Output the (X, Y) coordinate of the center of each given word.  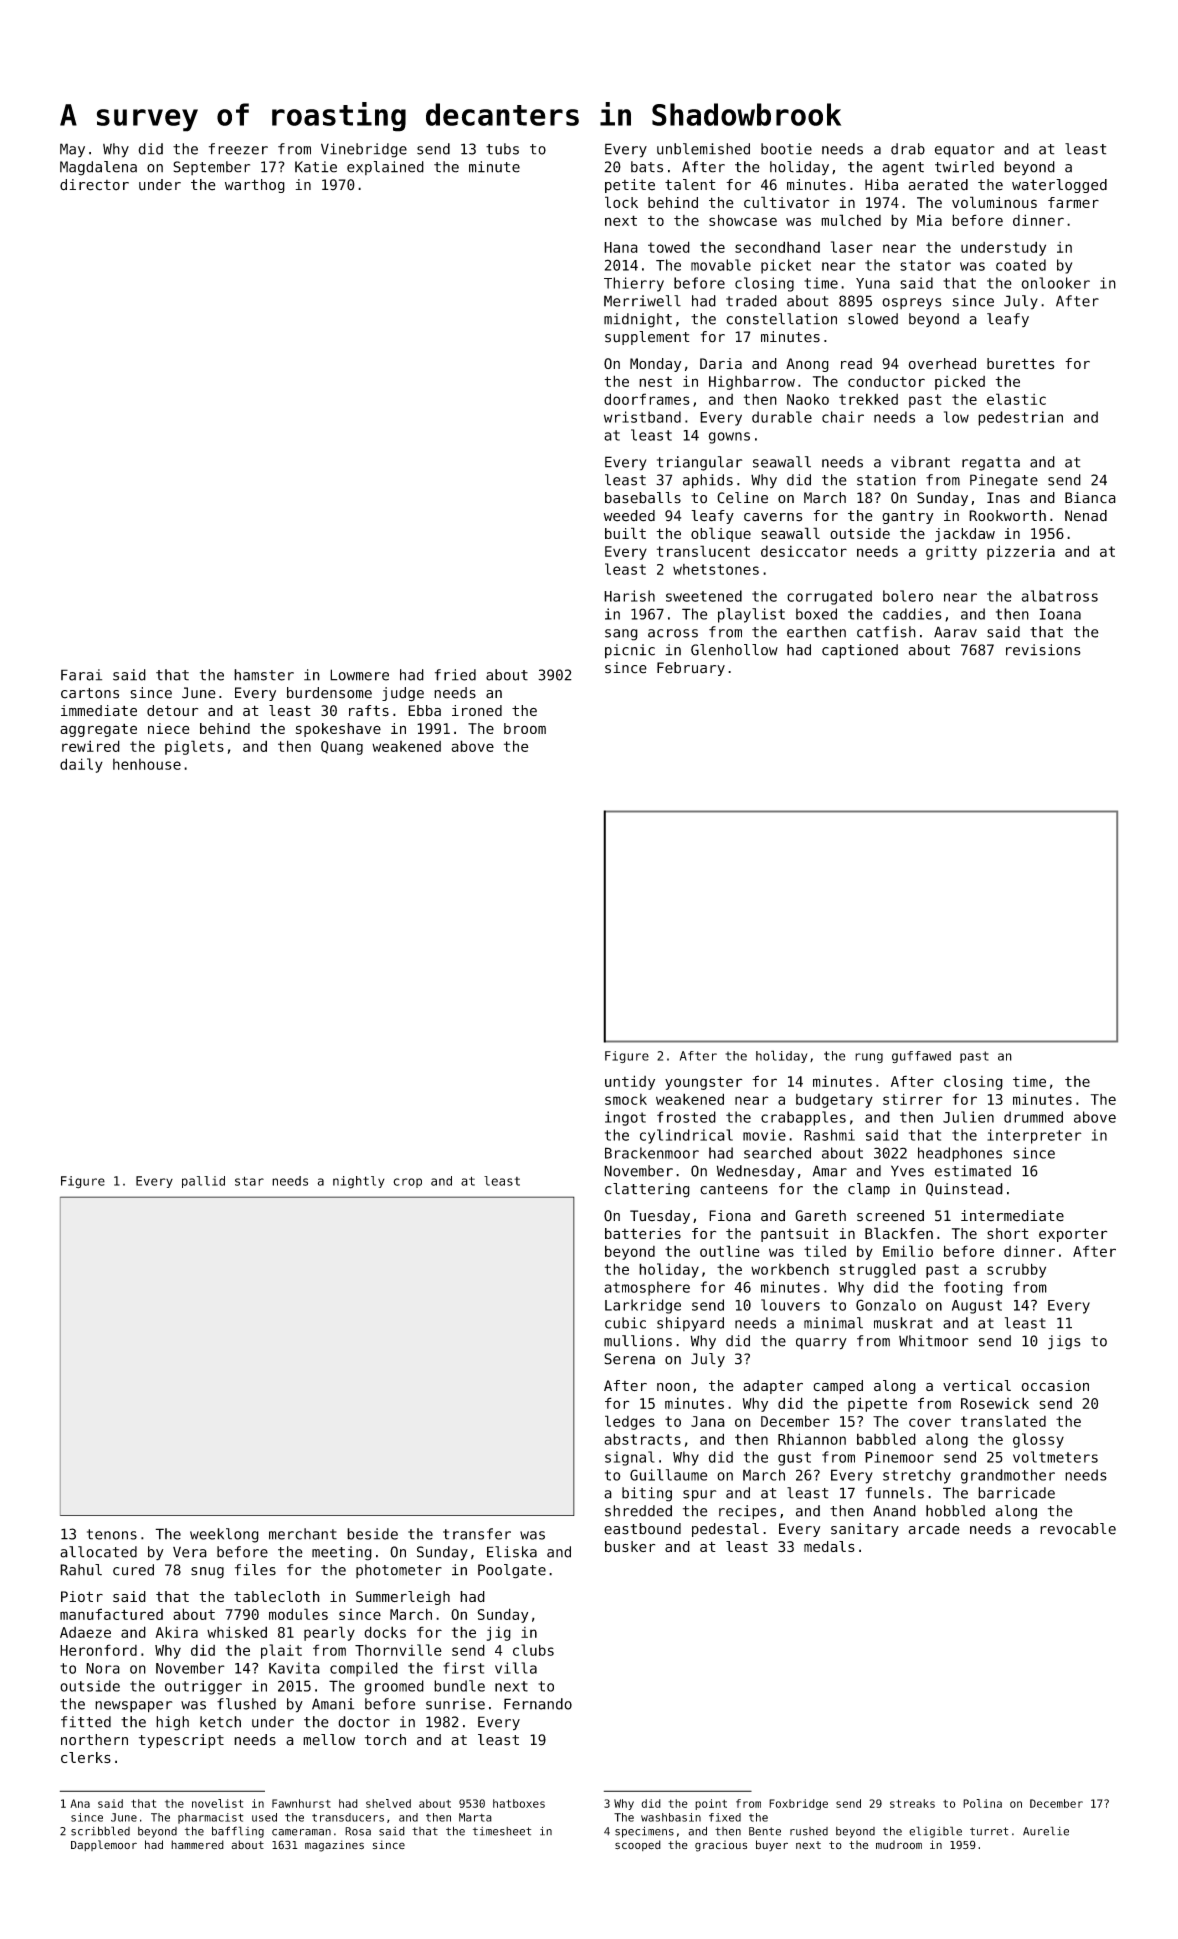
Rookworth (1007, 516)
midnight (638, 320)
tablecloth (277, 1596)
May (72, 150)
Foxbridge (798, 1804)
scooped (638, 1845)
